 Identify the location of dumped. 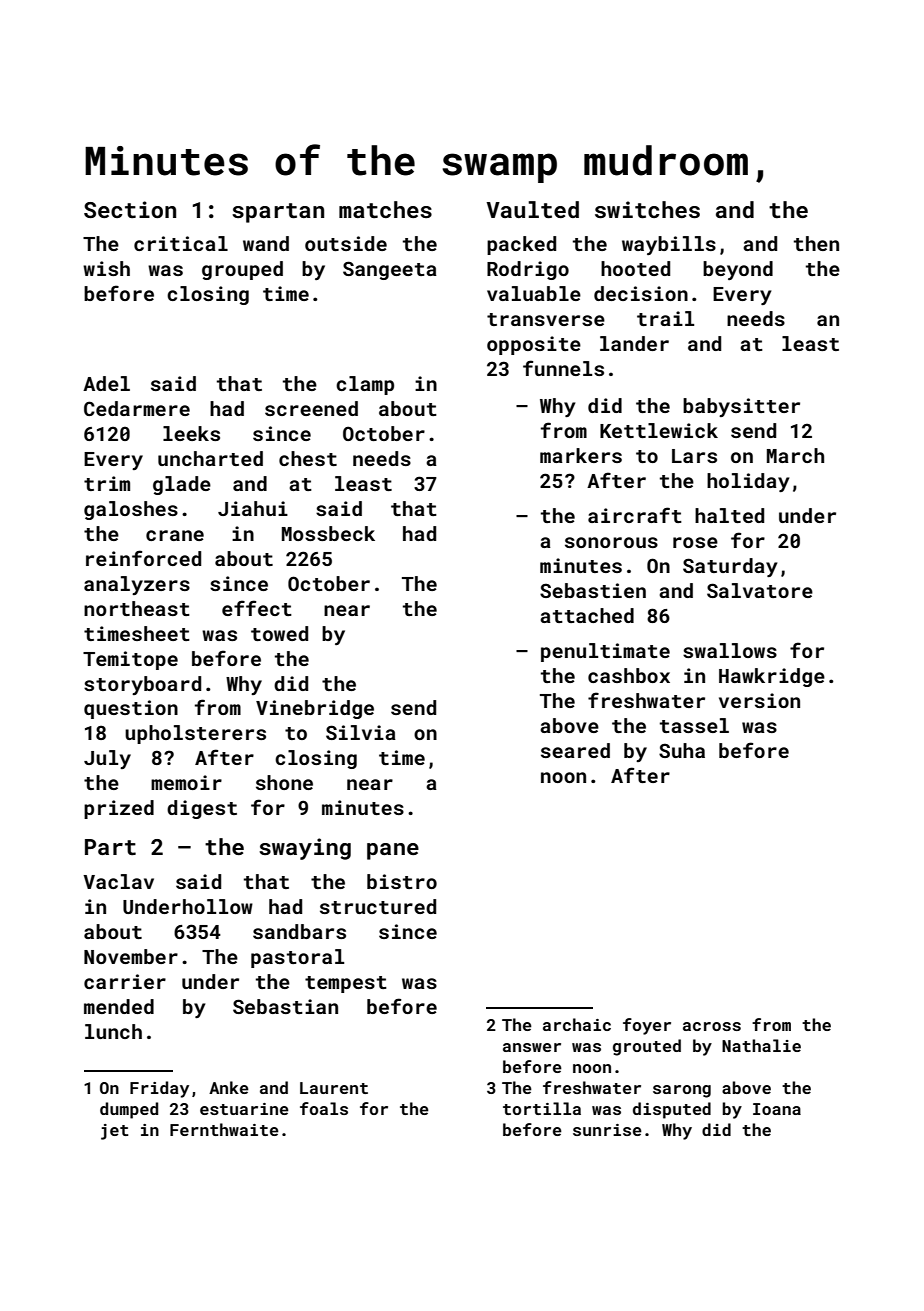
(129, 1110).
